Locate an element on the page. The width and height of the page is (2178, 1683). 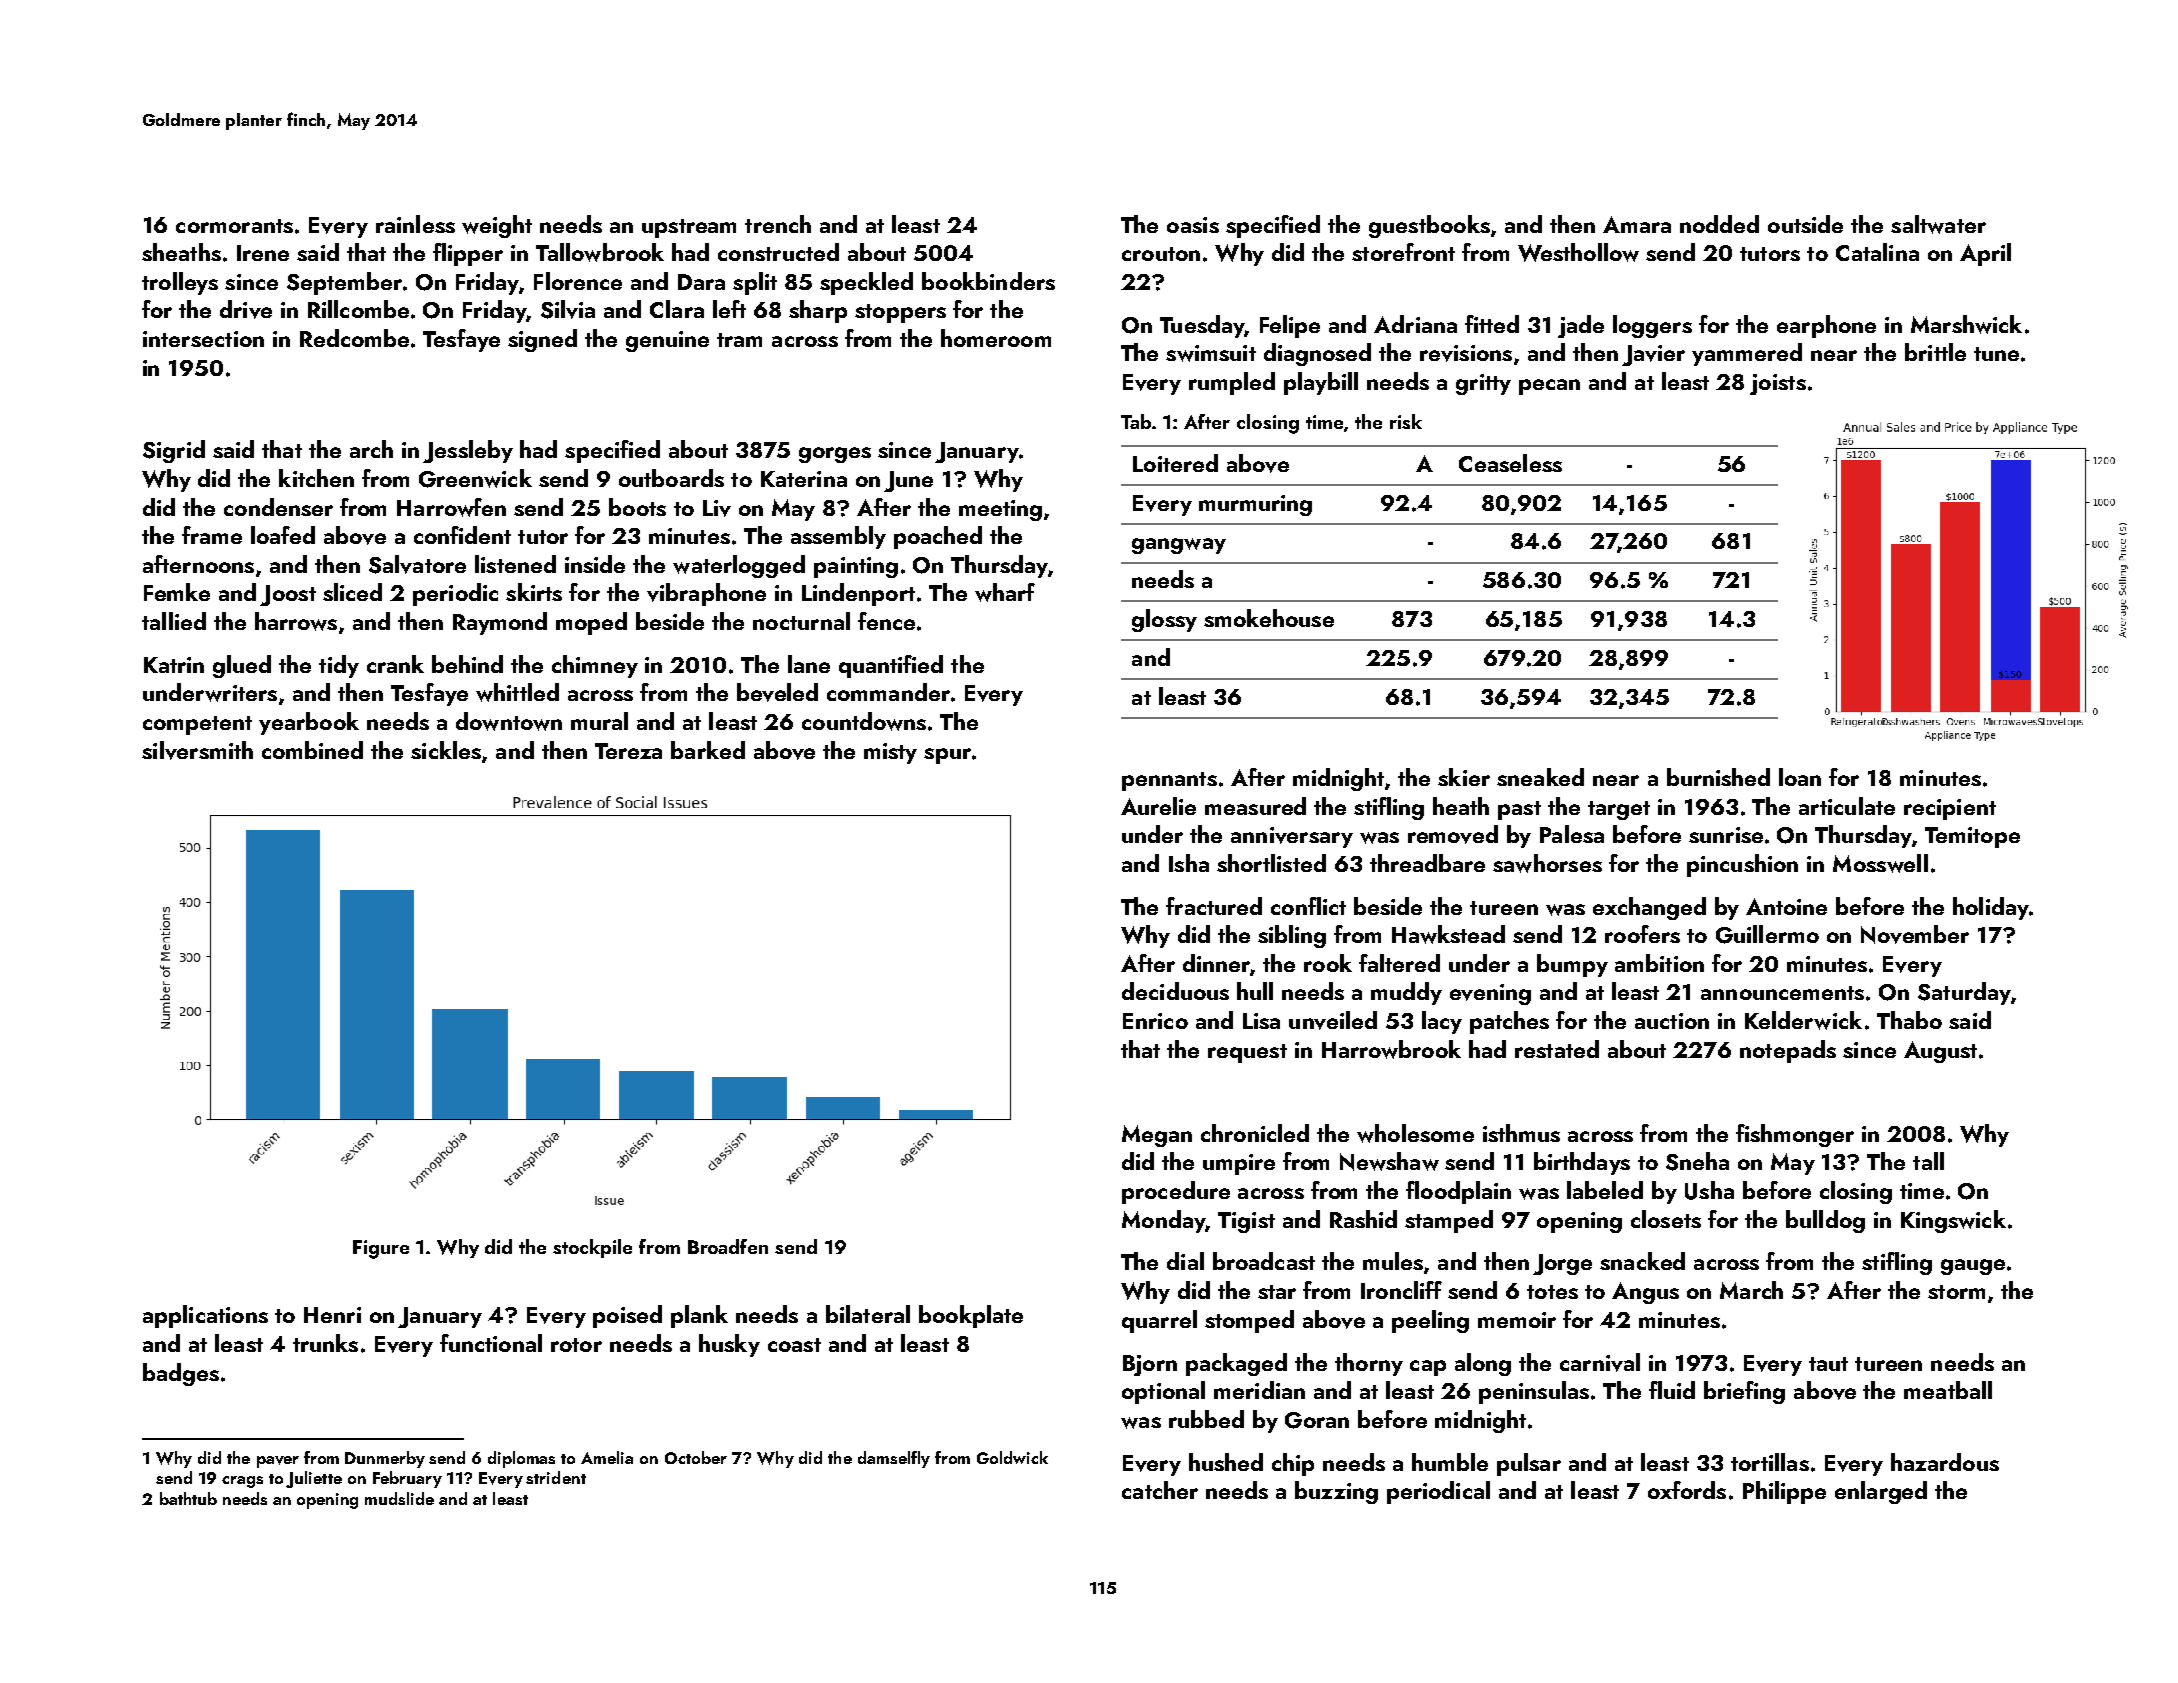
spur is located at coordinates (947, 756).
